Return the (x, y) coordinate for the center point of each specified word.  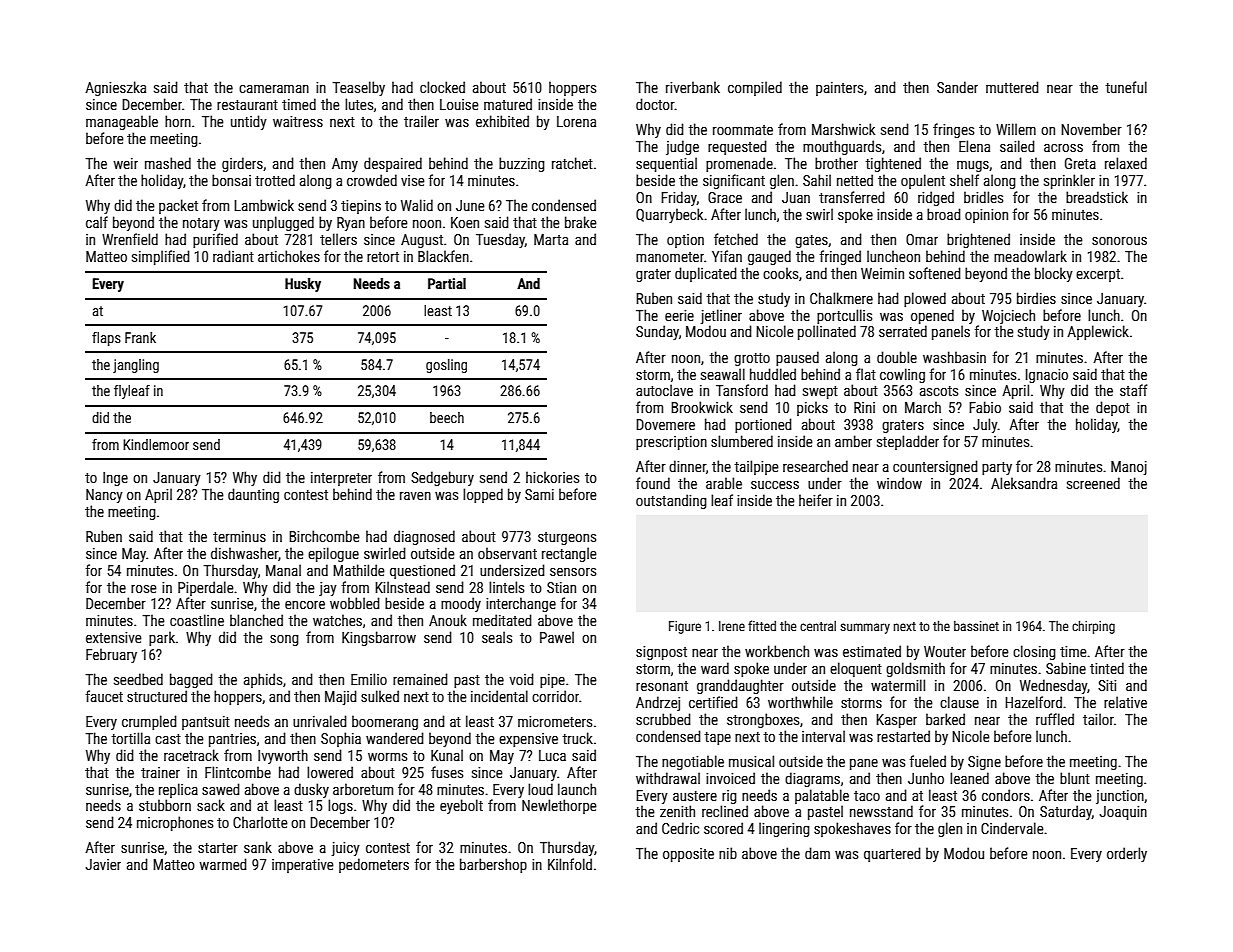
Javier (103, 864)
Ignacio (1047, 376)
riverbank (693, 87)
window (899, 483)
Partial (447, 283)
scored (723, 828)
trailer (421, 121)
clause (959, 702)
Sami (539, 494)
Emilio (369, 679)
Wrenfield (130, 239)
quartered (892, 854)
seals (497, 637)
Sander (957, 87)
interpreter (341, 479)
